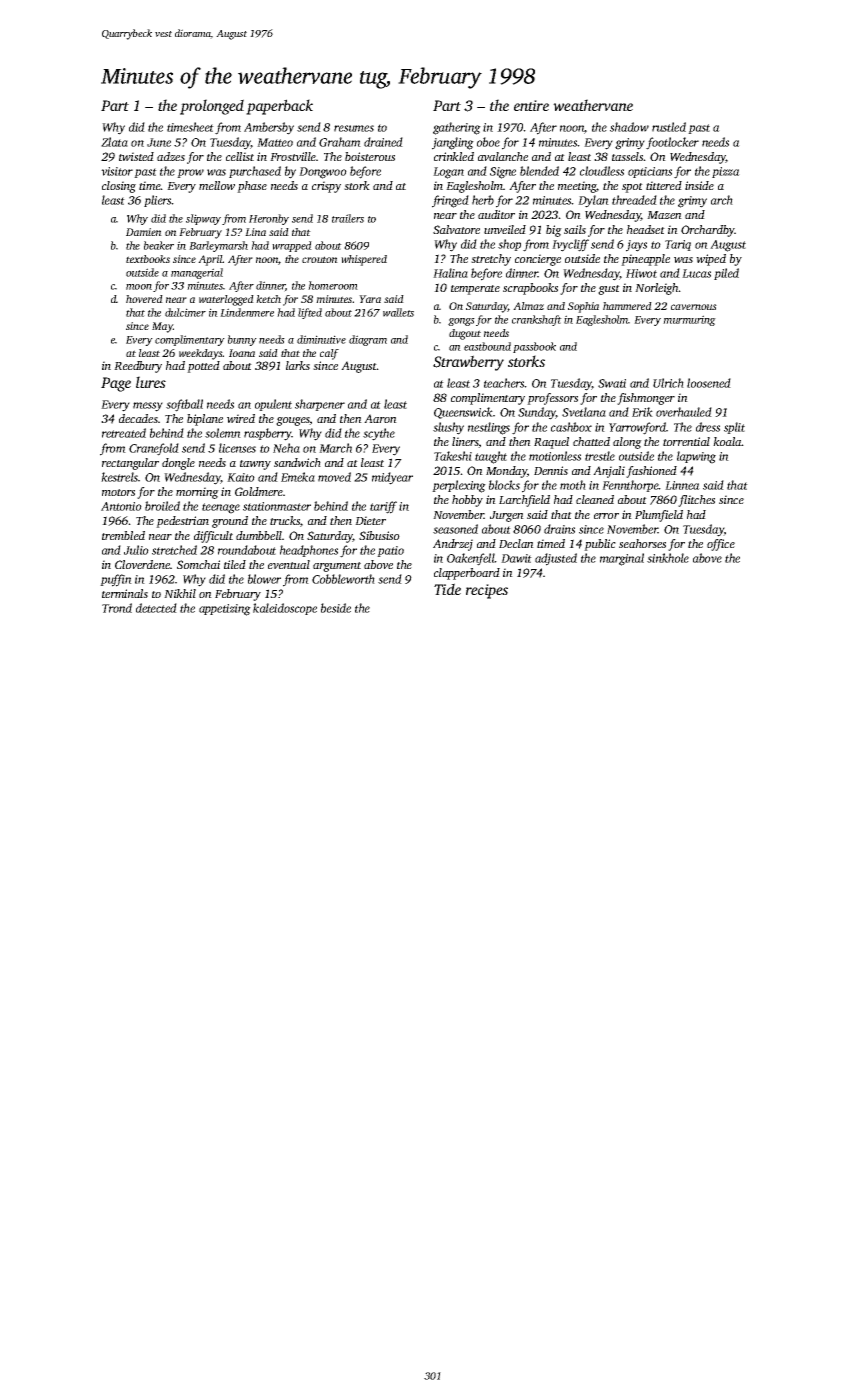 This screenshot has height=1400, width=849. Describe the element at coordinates (629, 127) in the screenshot. I see `shadow` at that location.
